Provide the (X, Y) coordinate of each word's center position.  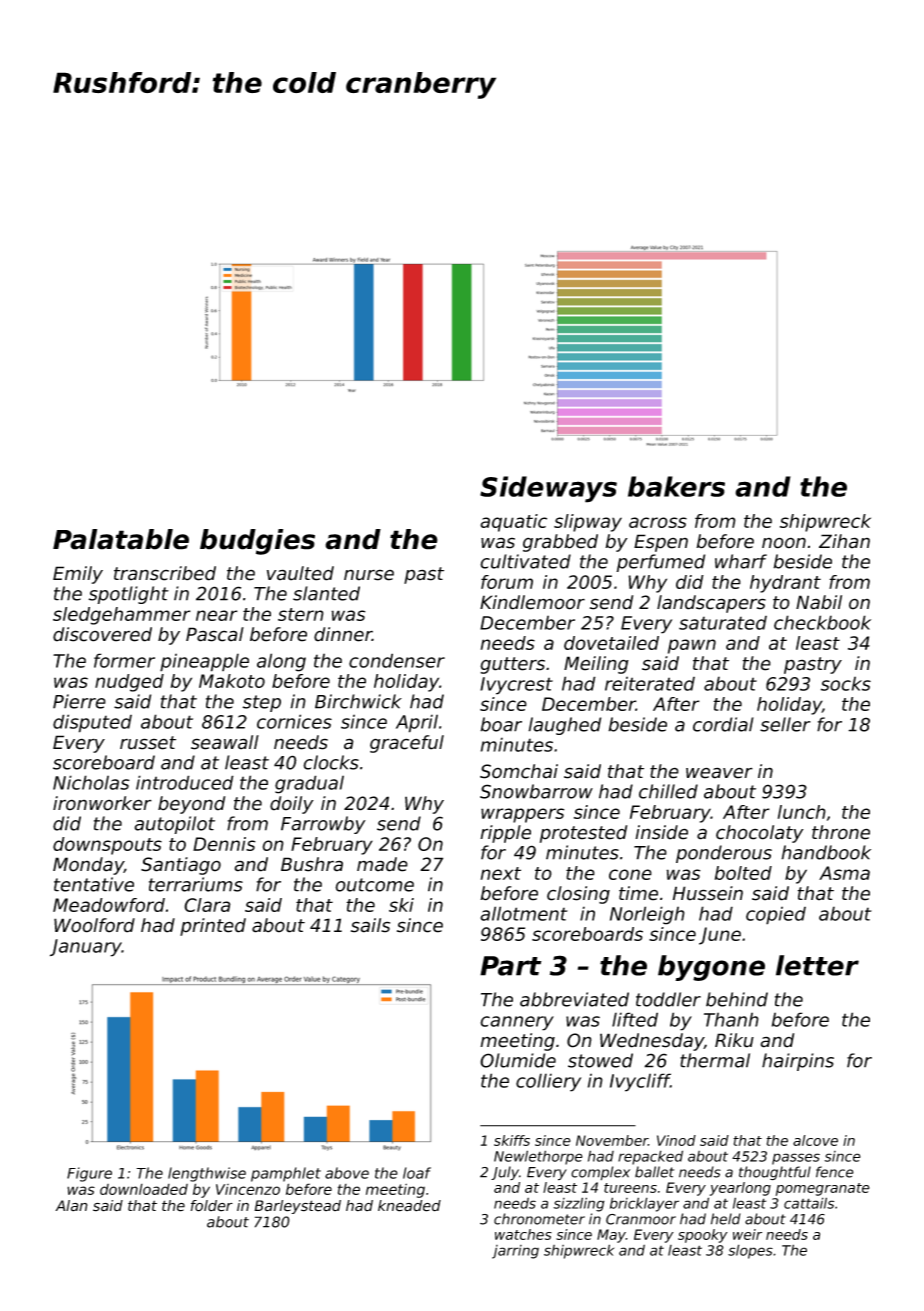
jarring (515, 1252)
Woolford (94, 925)
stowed (600, 1060)
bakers (676, 486)
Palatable (121, 539)
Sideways (548, 489)
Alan (71, 1206)
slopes (750, 1251)
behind (737, 999)
